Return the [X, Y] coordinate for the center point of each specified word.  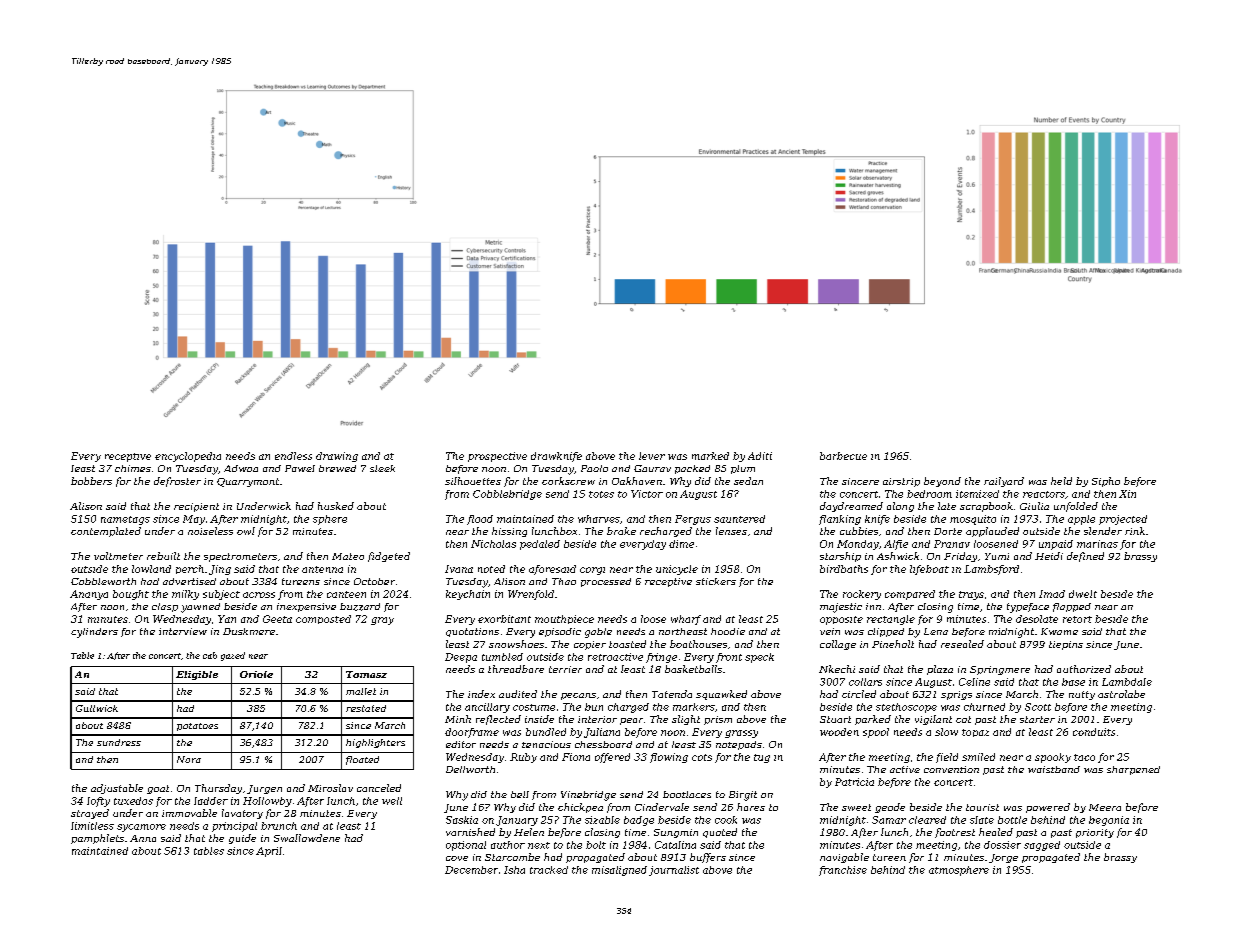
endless [293, 456]
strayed [90, 814]
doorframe [472, 733]
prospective [497, 457]
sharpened [1133, 770]
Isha [514, 870]
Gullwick [97, 708]
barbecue [843, 456]
